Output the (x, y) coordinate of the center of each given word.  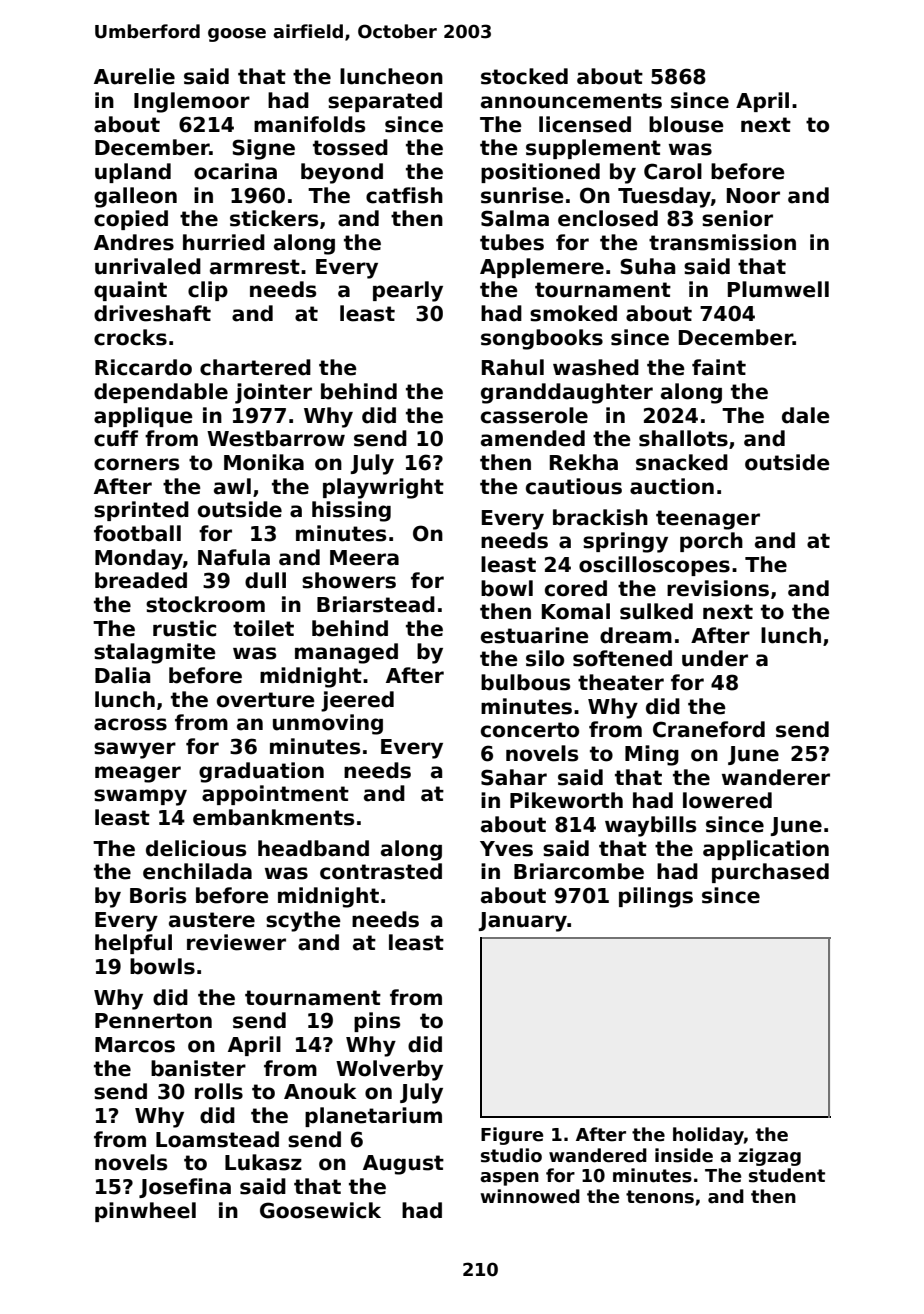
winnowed (530, 1196)
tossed (350, 147)
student (787, 1175)
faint (719, 367)
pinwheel (145, 1212)
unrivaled (148, 266)
